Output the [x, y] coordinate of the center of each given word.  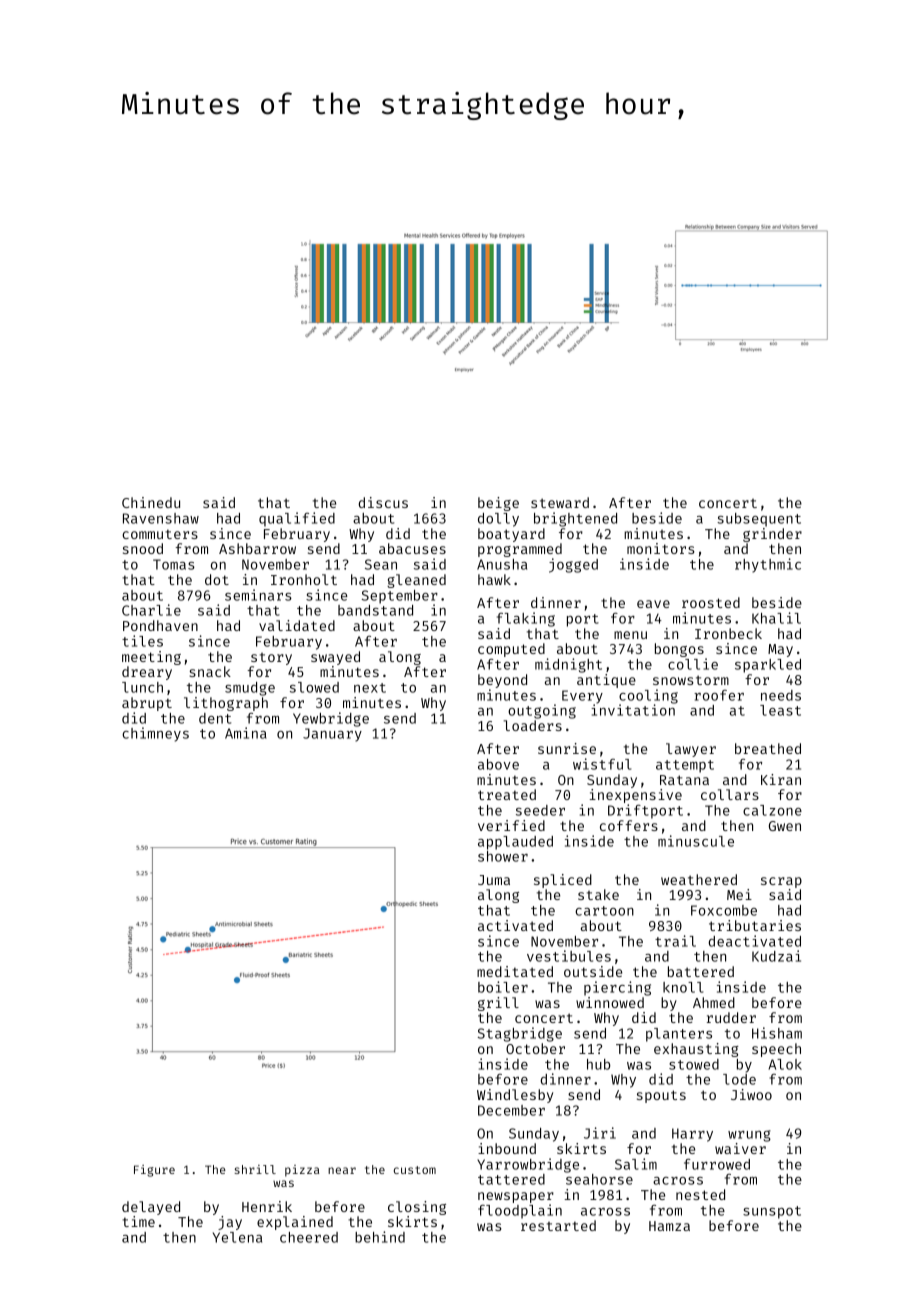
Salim [636, 1164]
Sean [381, 564]
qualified [297, 519]
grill [498, 1004]
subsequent [759, 520]
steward [560, 502]
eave [653, 604]
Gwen [785, 826]
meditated [515, 971]
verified [511, 825]
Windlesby [515, 1096]
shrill [255, 1169]
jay [230, 1223]
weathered [699, 879]
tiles [142, 641]
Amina [246, 733]
